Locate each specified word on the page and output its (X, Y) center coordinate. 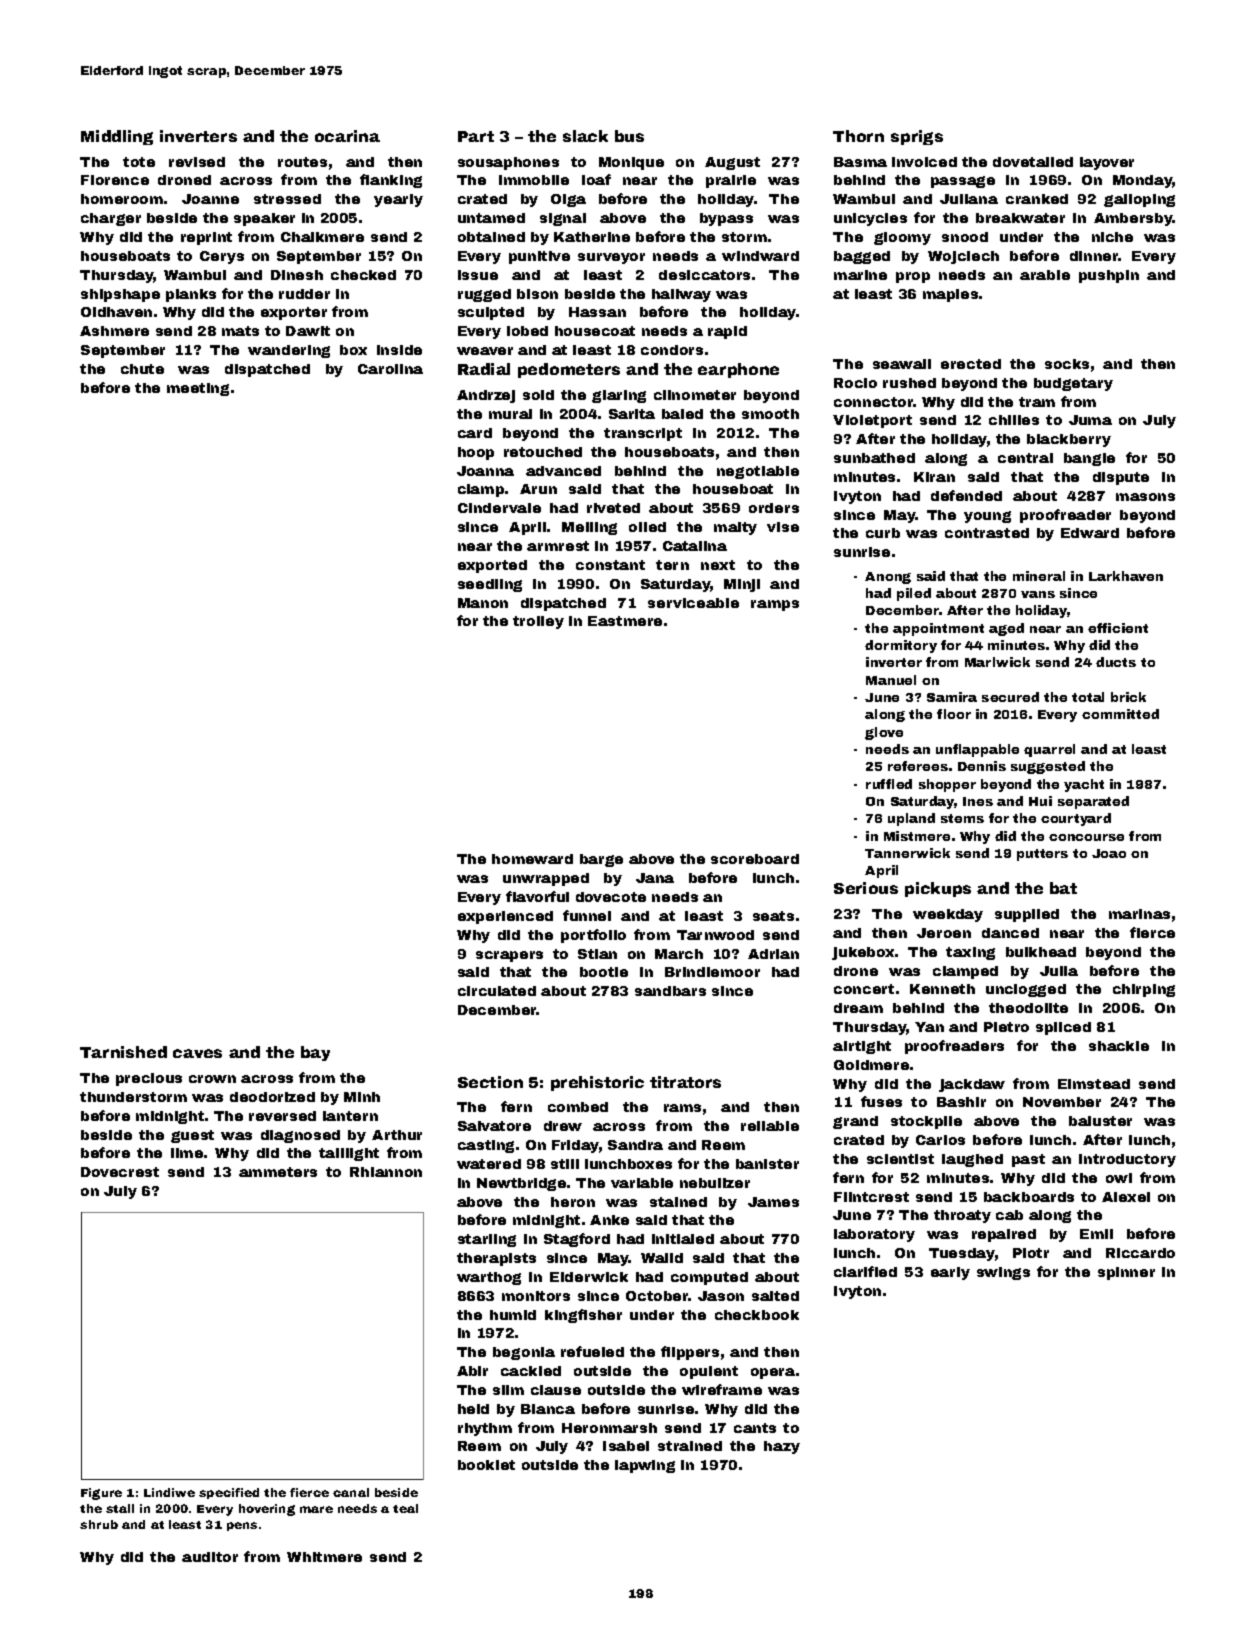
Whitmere (324, 1557)
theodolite (1028, 1008)
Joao (1109, 853)
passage (963, 182)
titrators (685, 1082)
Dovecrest (120, 1172)
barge (601, 860)
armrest (558, 546)
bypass (726, 219)
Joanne (210, 199)
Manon (483, 603)
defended (966, 495)
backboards (1029, 1197)
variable (642, 1183)
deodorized (272, 1097)
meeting (198, 389)
